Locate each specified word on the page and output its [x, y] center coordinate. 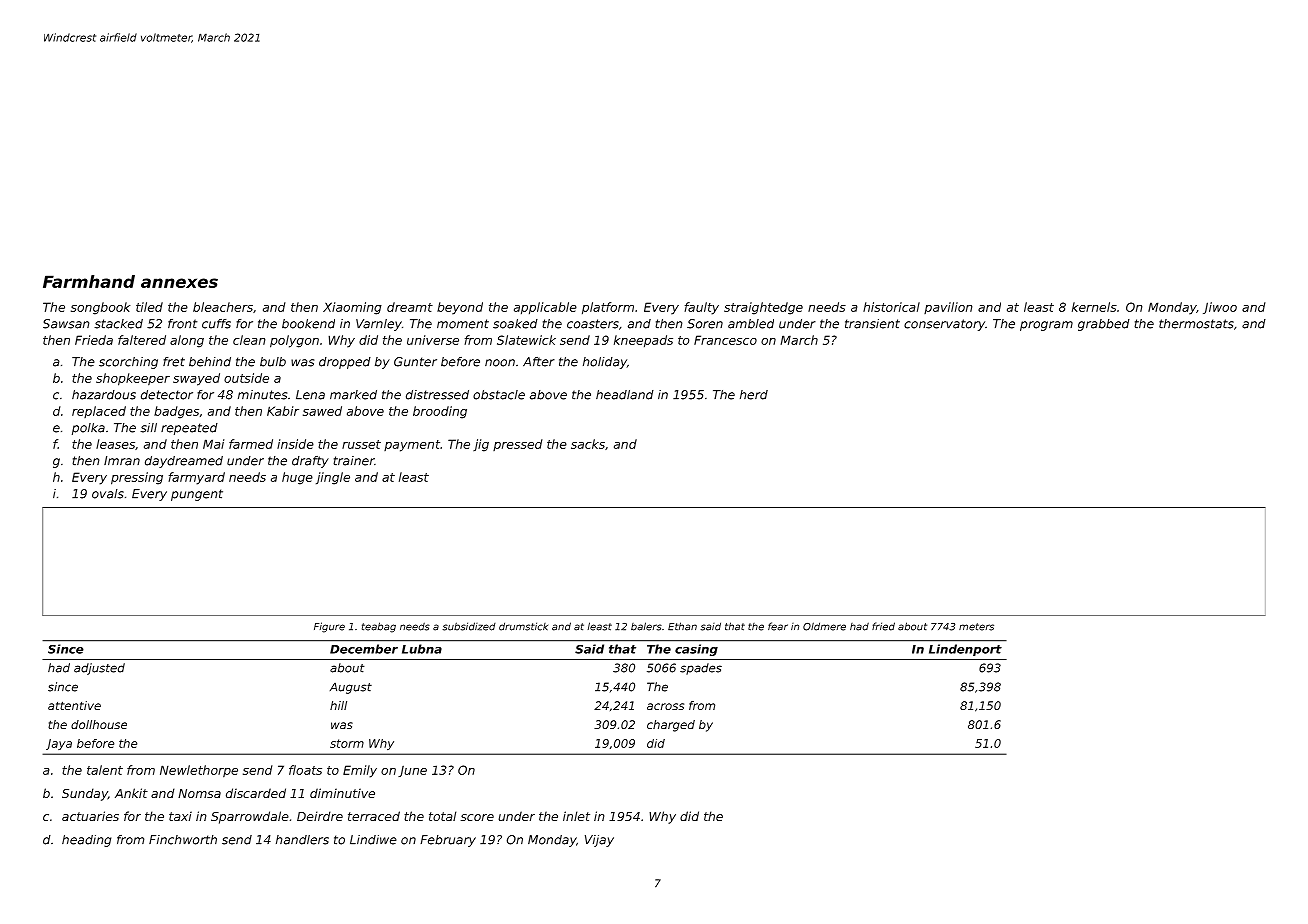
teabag [379, 627]
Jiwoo [1220, 308]
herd [754, 395]
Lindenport [965, 650]
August [351, 688]
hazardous [104, 395]
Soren [705, 324]
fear [778, 626]
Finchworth [183, 840]
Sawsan [66, 324]
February [448, 841]
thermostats [1196, 324]
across [665, 706]
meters [976, 627]
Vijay [599, 841]
